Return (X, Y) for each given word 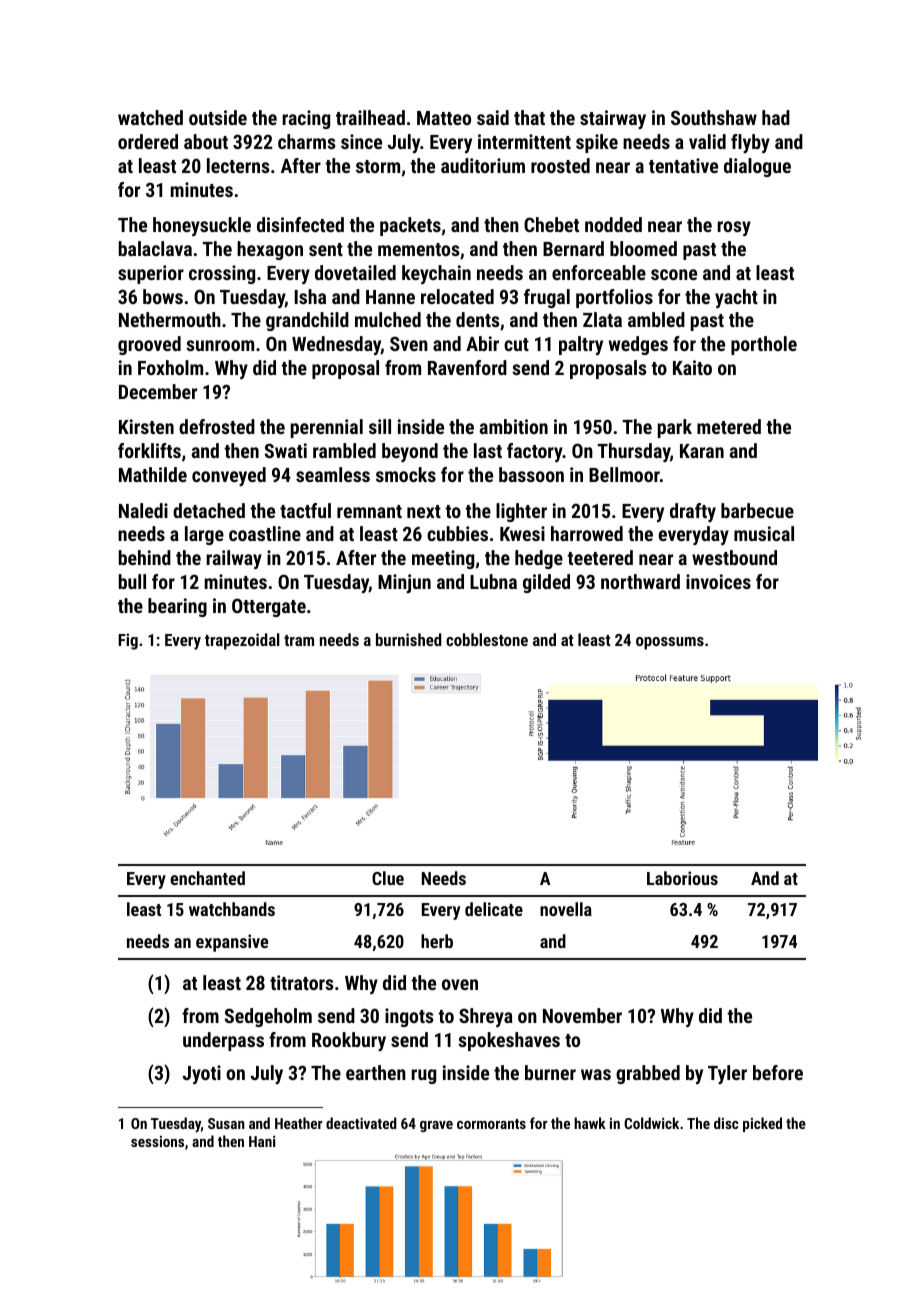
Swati (286, 450)
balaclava (155, 248)
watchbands (232, 909)
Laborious (682, 878)
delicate (494, 909)
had (776, 117)
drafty (693, 512)
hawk (590, 1123)
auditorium (483, 165)
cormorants (491, 1124)
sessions (157, 1141)
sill (380, 426)
